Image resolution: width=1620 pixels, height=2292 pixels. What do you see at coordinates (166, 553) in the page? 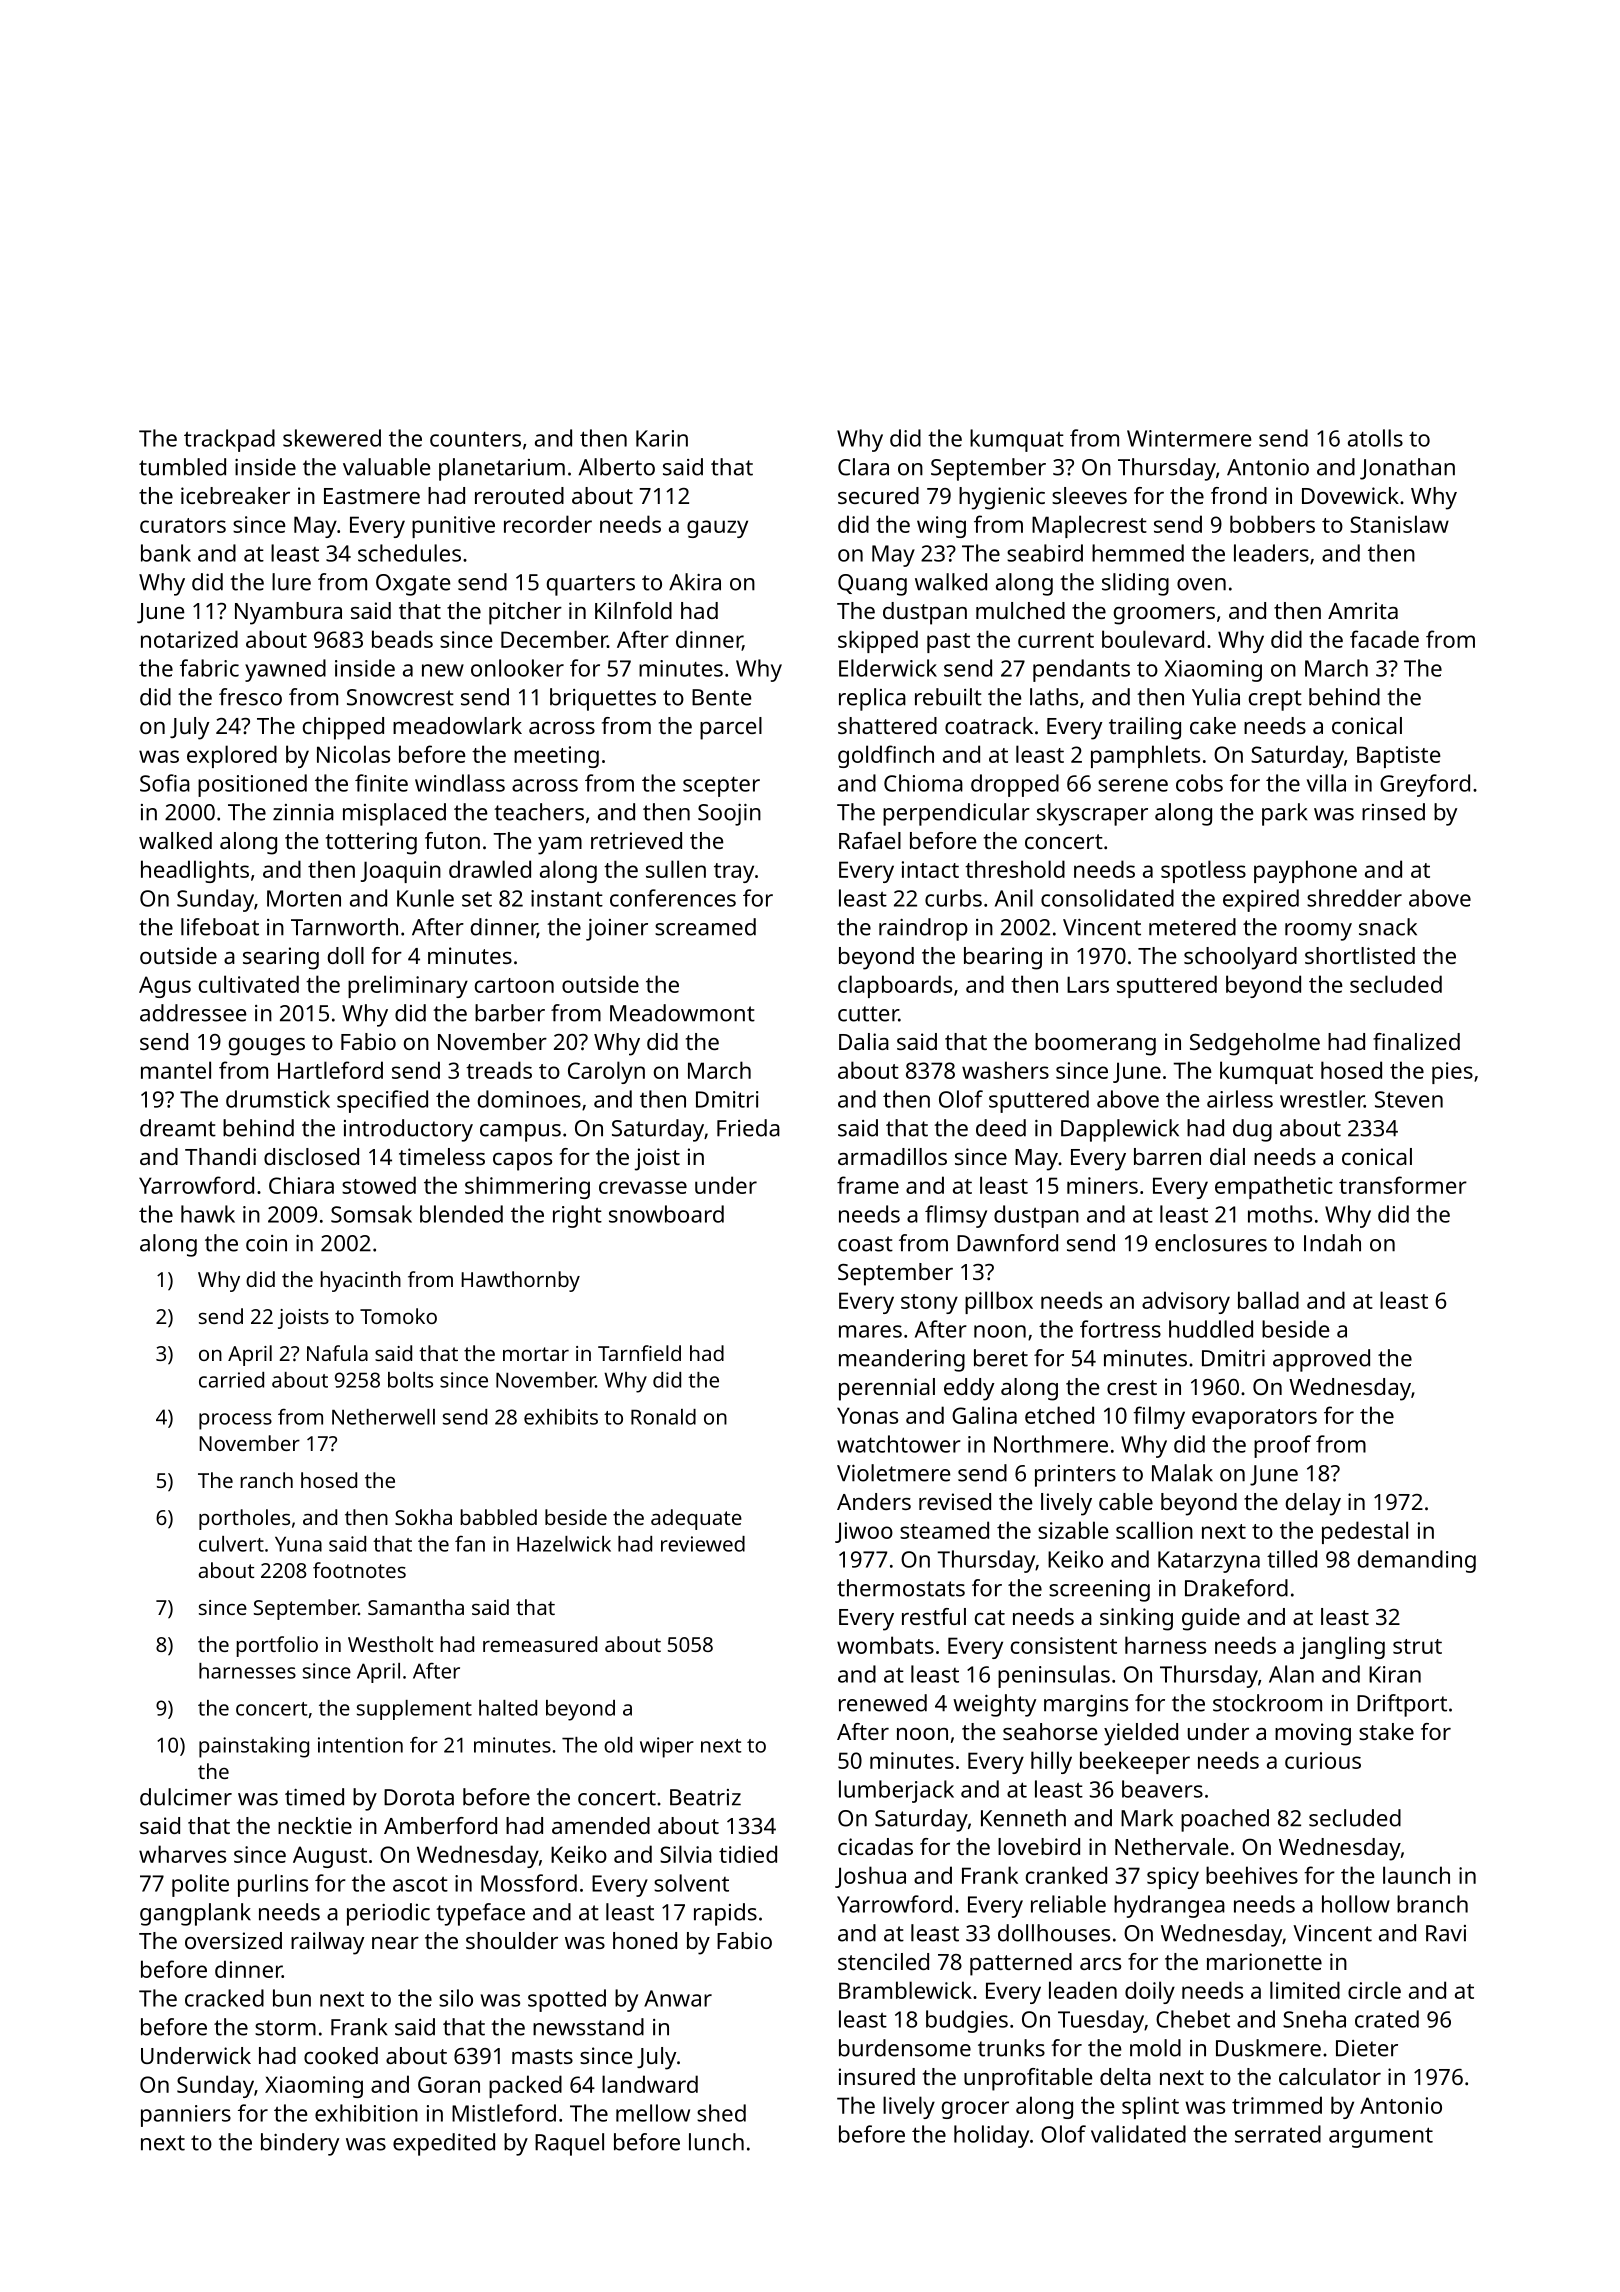
I see `bank` at bounding box center [166, 553].
